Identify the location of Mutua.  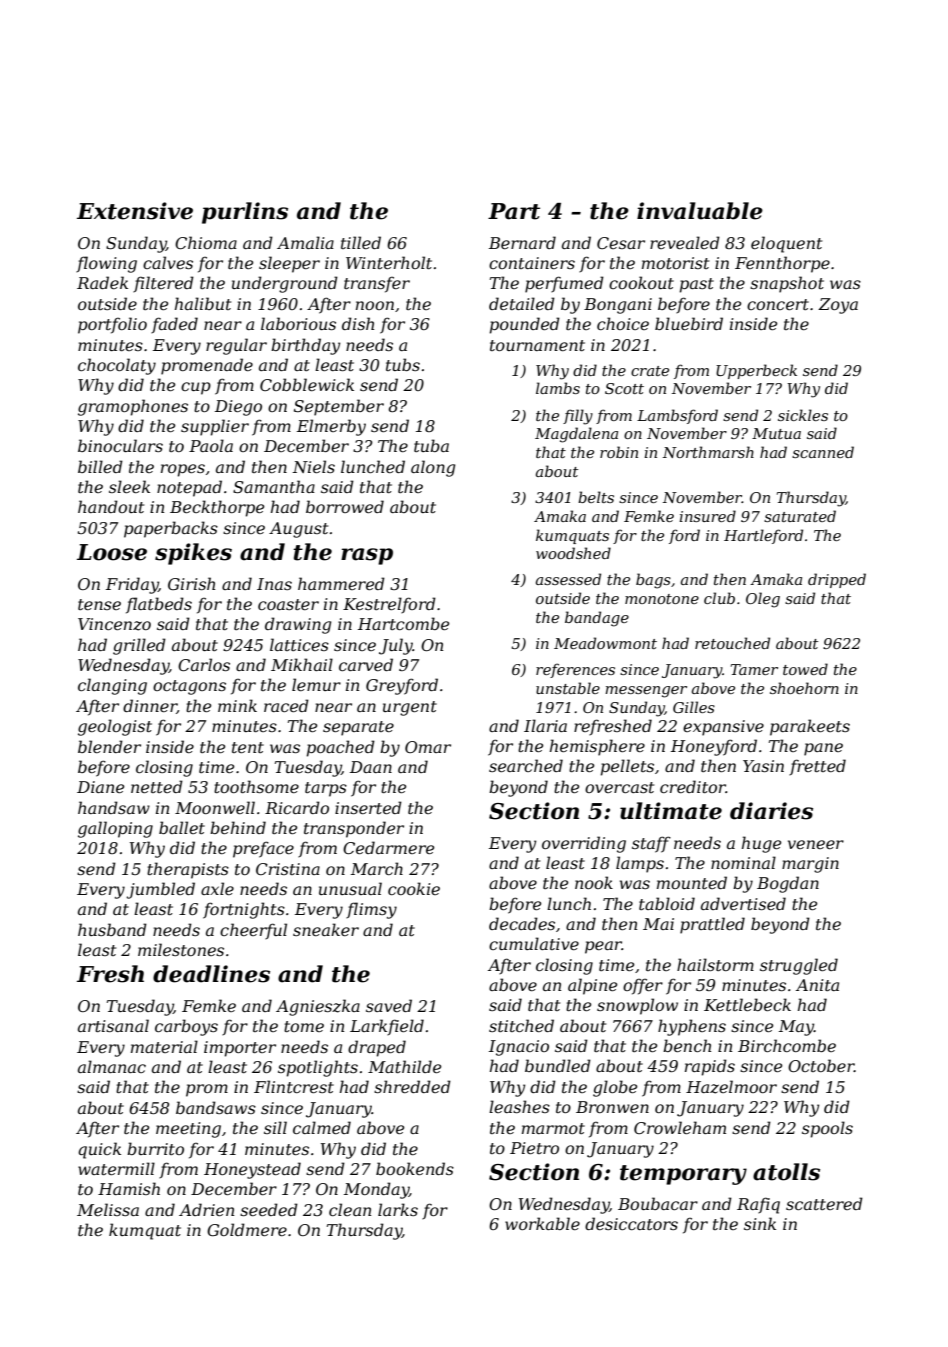
(776, 433).
